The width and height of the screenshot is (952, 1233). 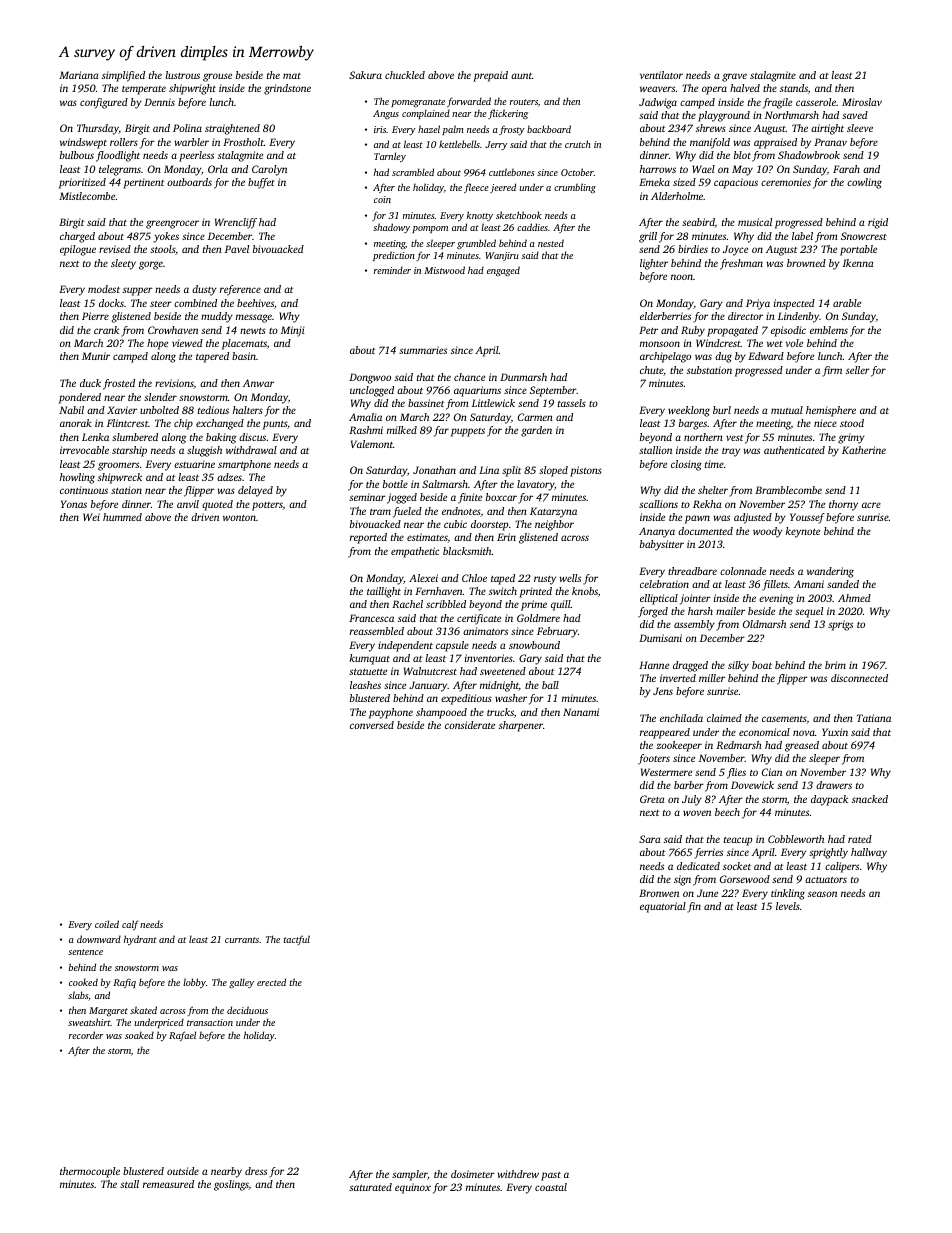 I want to click on coastal, so click(x=551, y=1187).
